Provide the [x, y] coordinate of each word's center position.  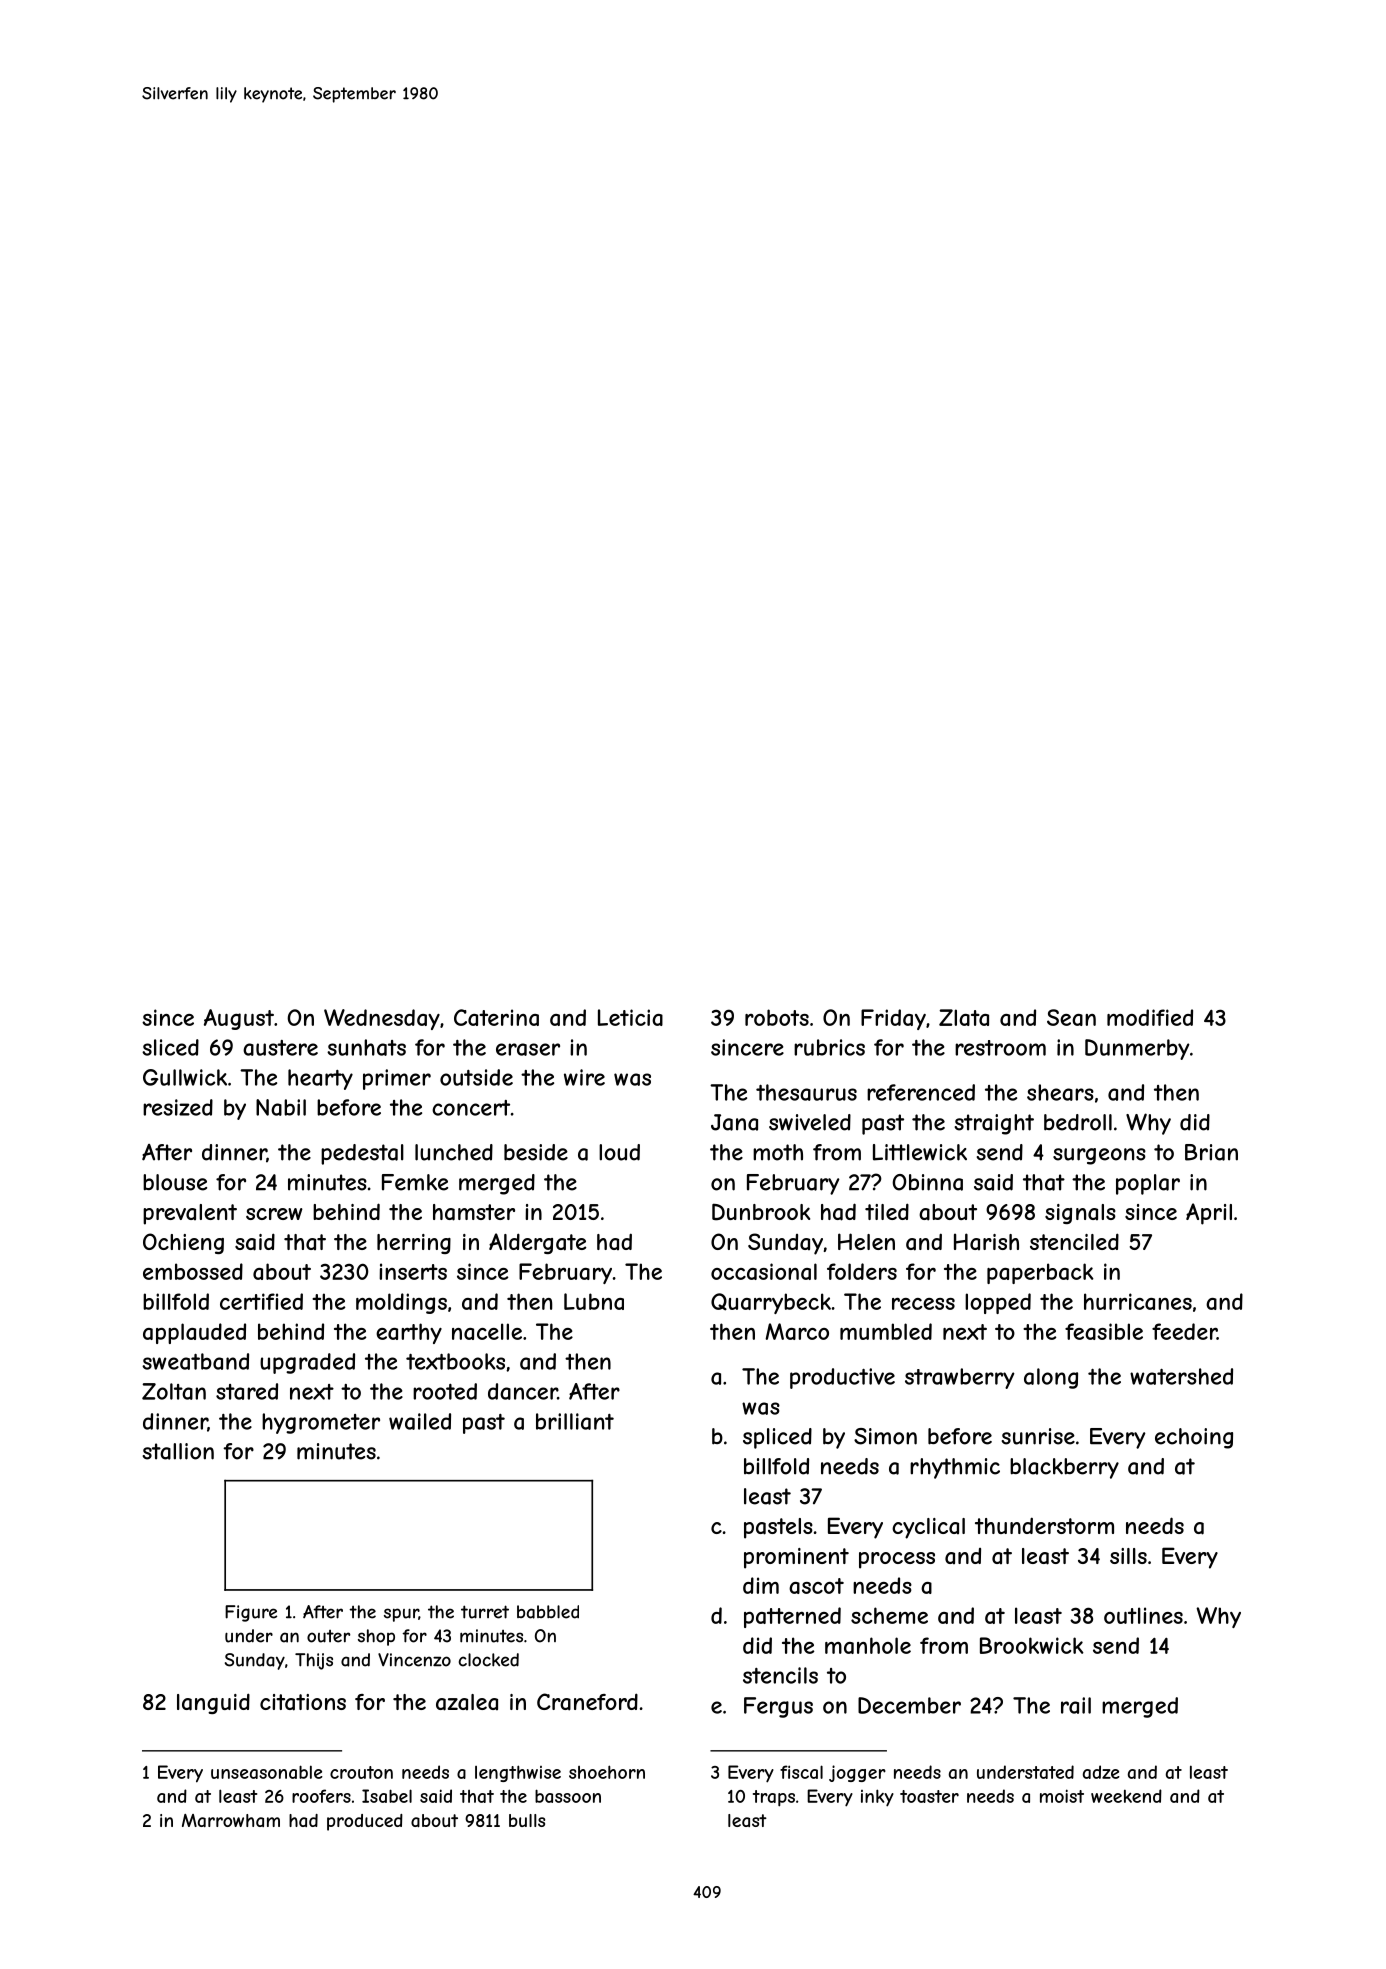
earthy [409, 1333]
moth [778, 1152]
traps [774, 1798]
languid [213, 1703]
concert [471, 1108]
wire [584, 1077]
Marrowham [231, 1820]
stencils [780, 1675]
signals [1080, 1214]
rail [1076, 1705]
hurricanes [1138, 1301]
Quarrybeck [771, 1303]
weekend [1126, 1796]
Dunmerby [1137, 1049]
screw [274, 1214]
